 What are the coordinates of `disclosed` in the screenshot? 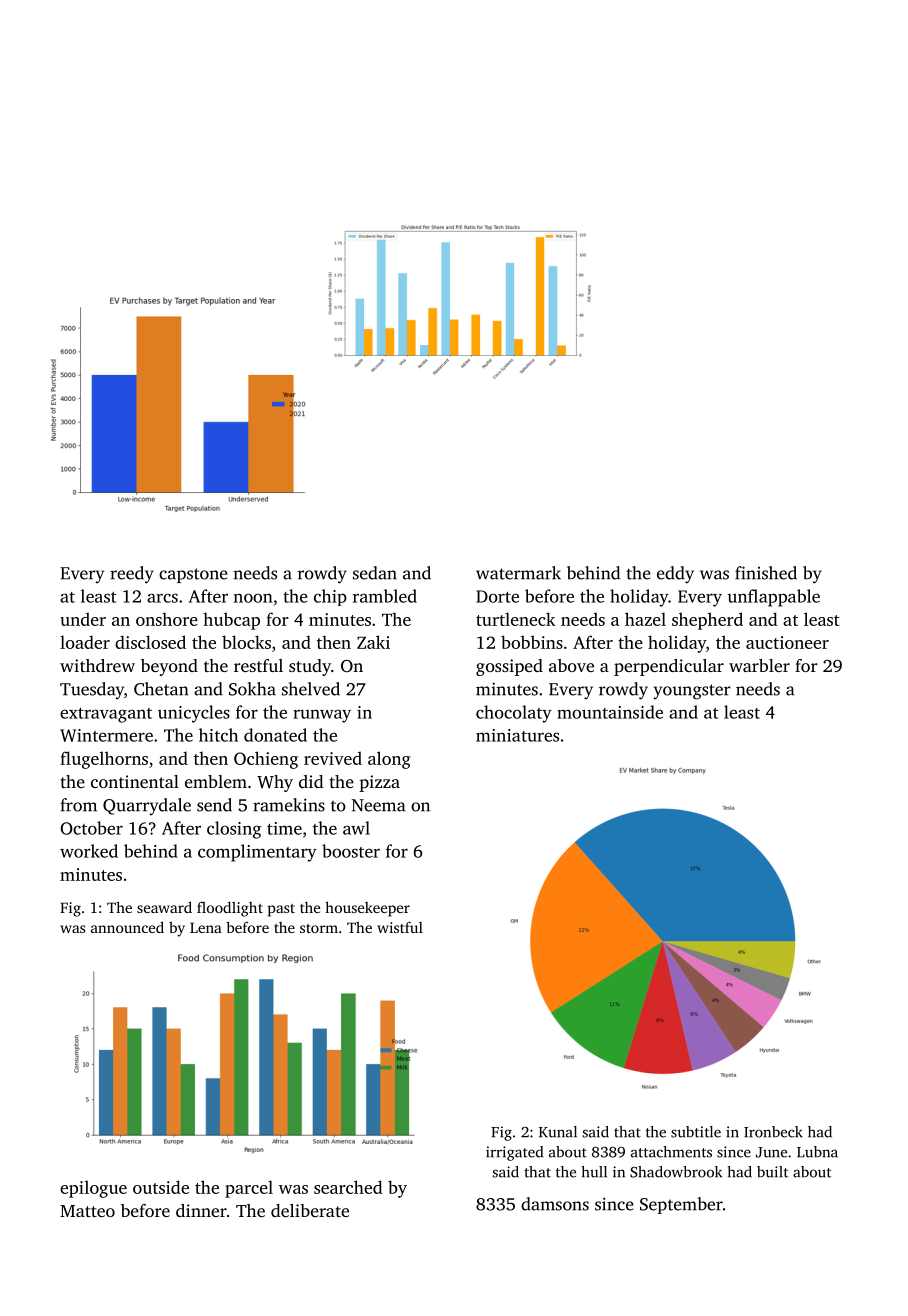 It's located at (150, 642).
